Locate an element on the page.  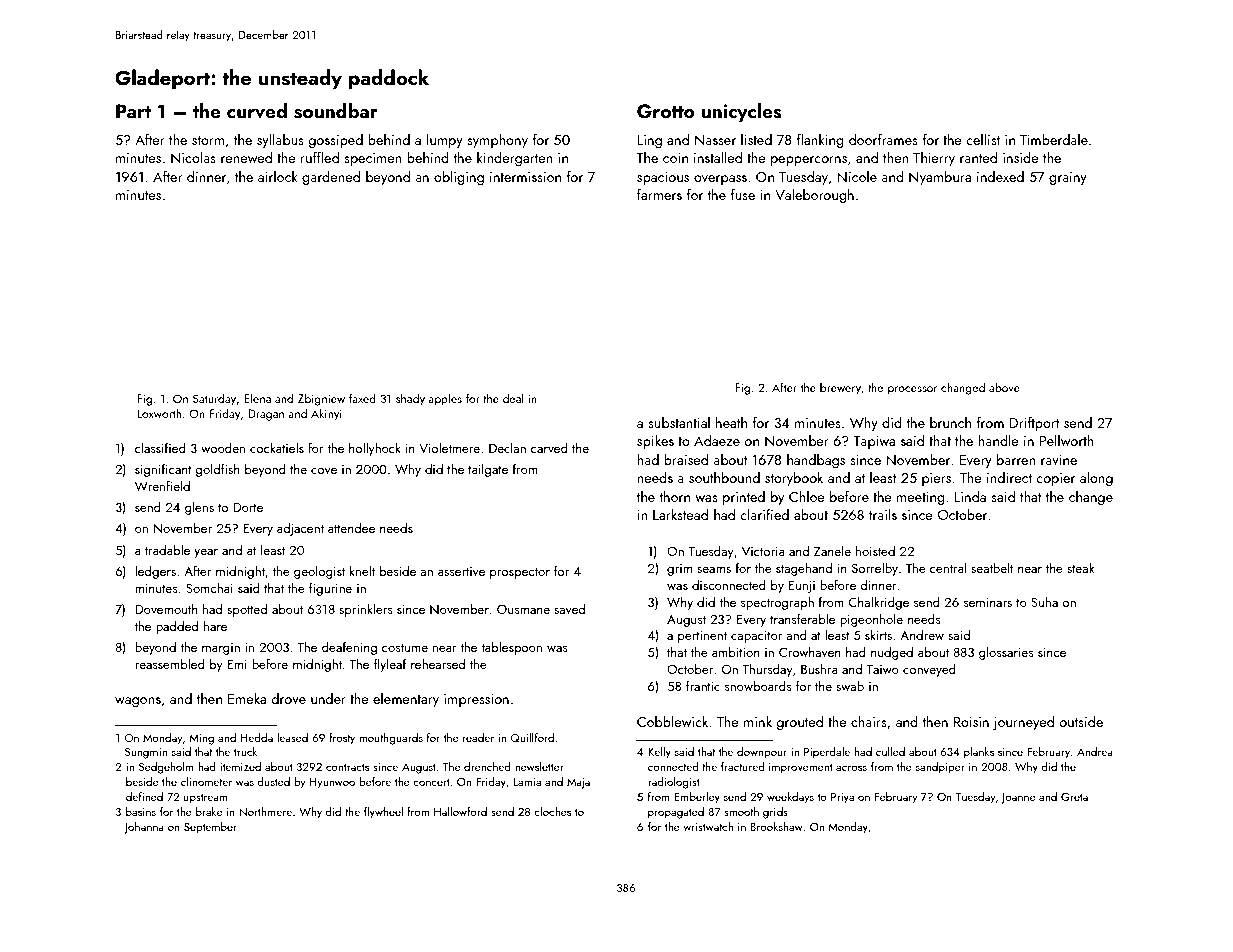
concert is located at coordinates (431, 782).
